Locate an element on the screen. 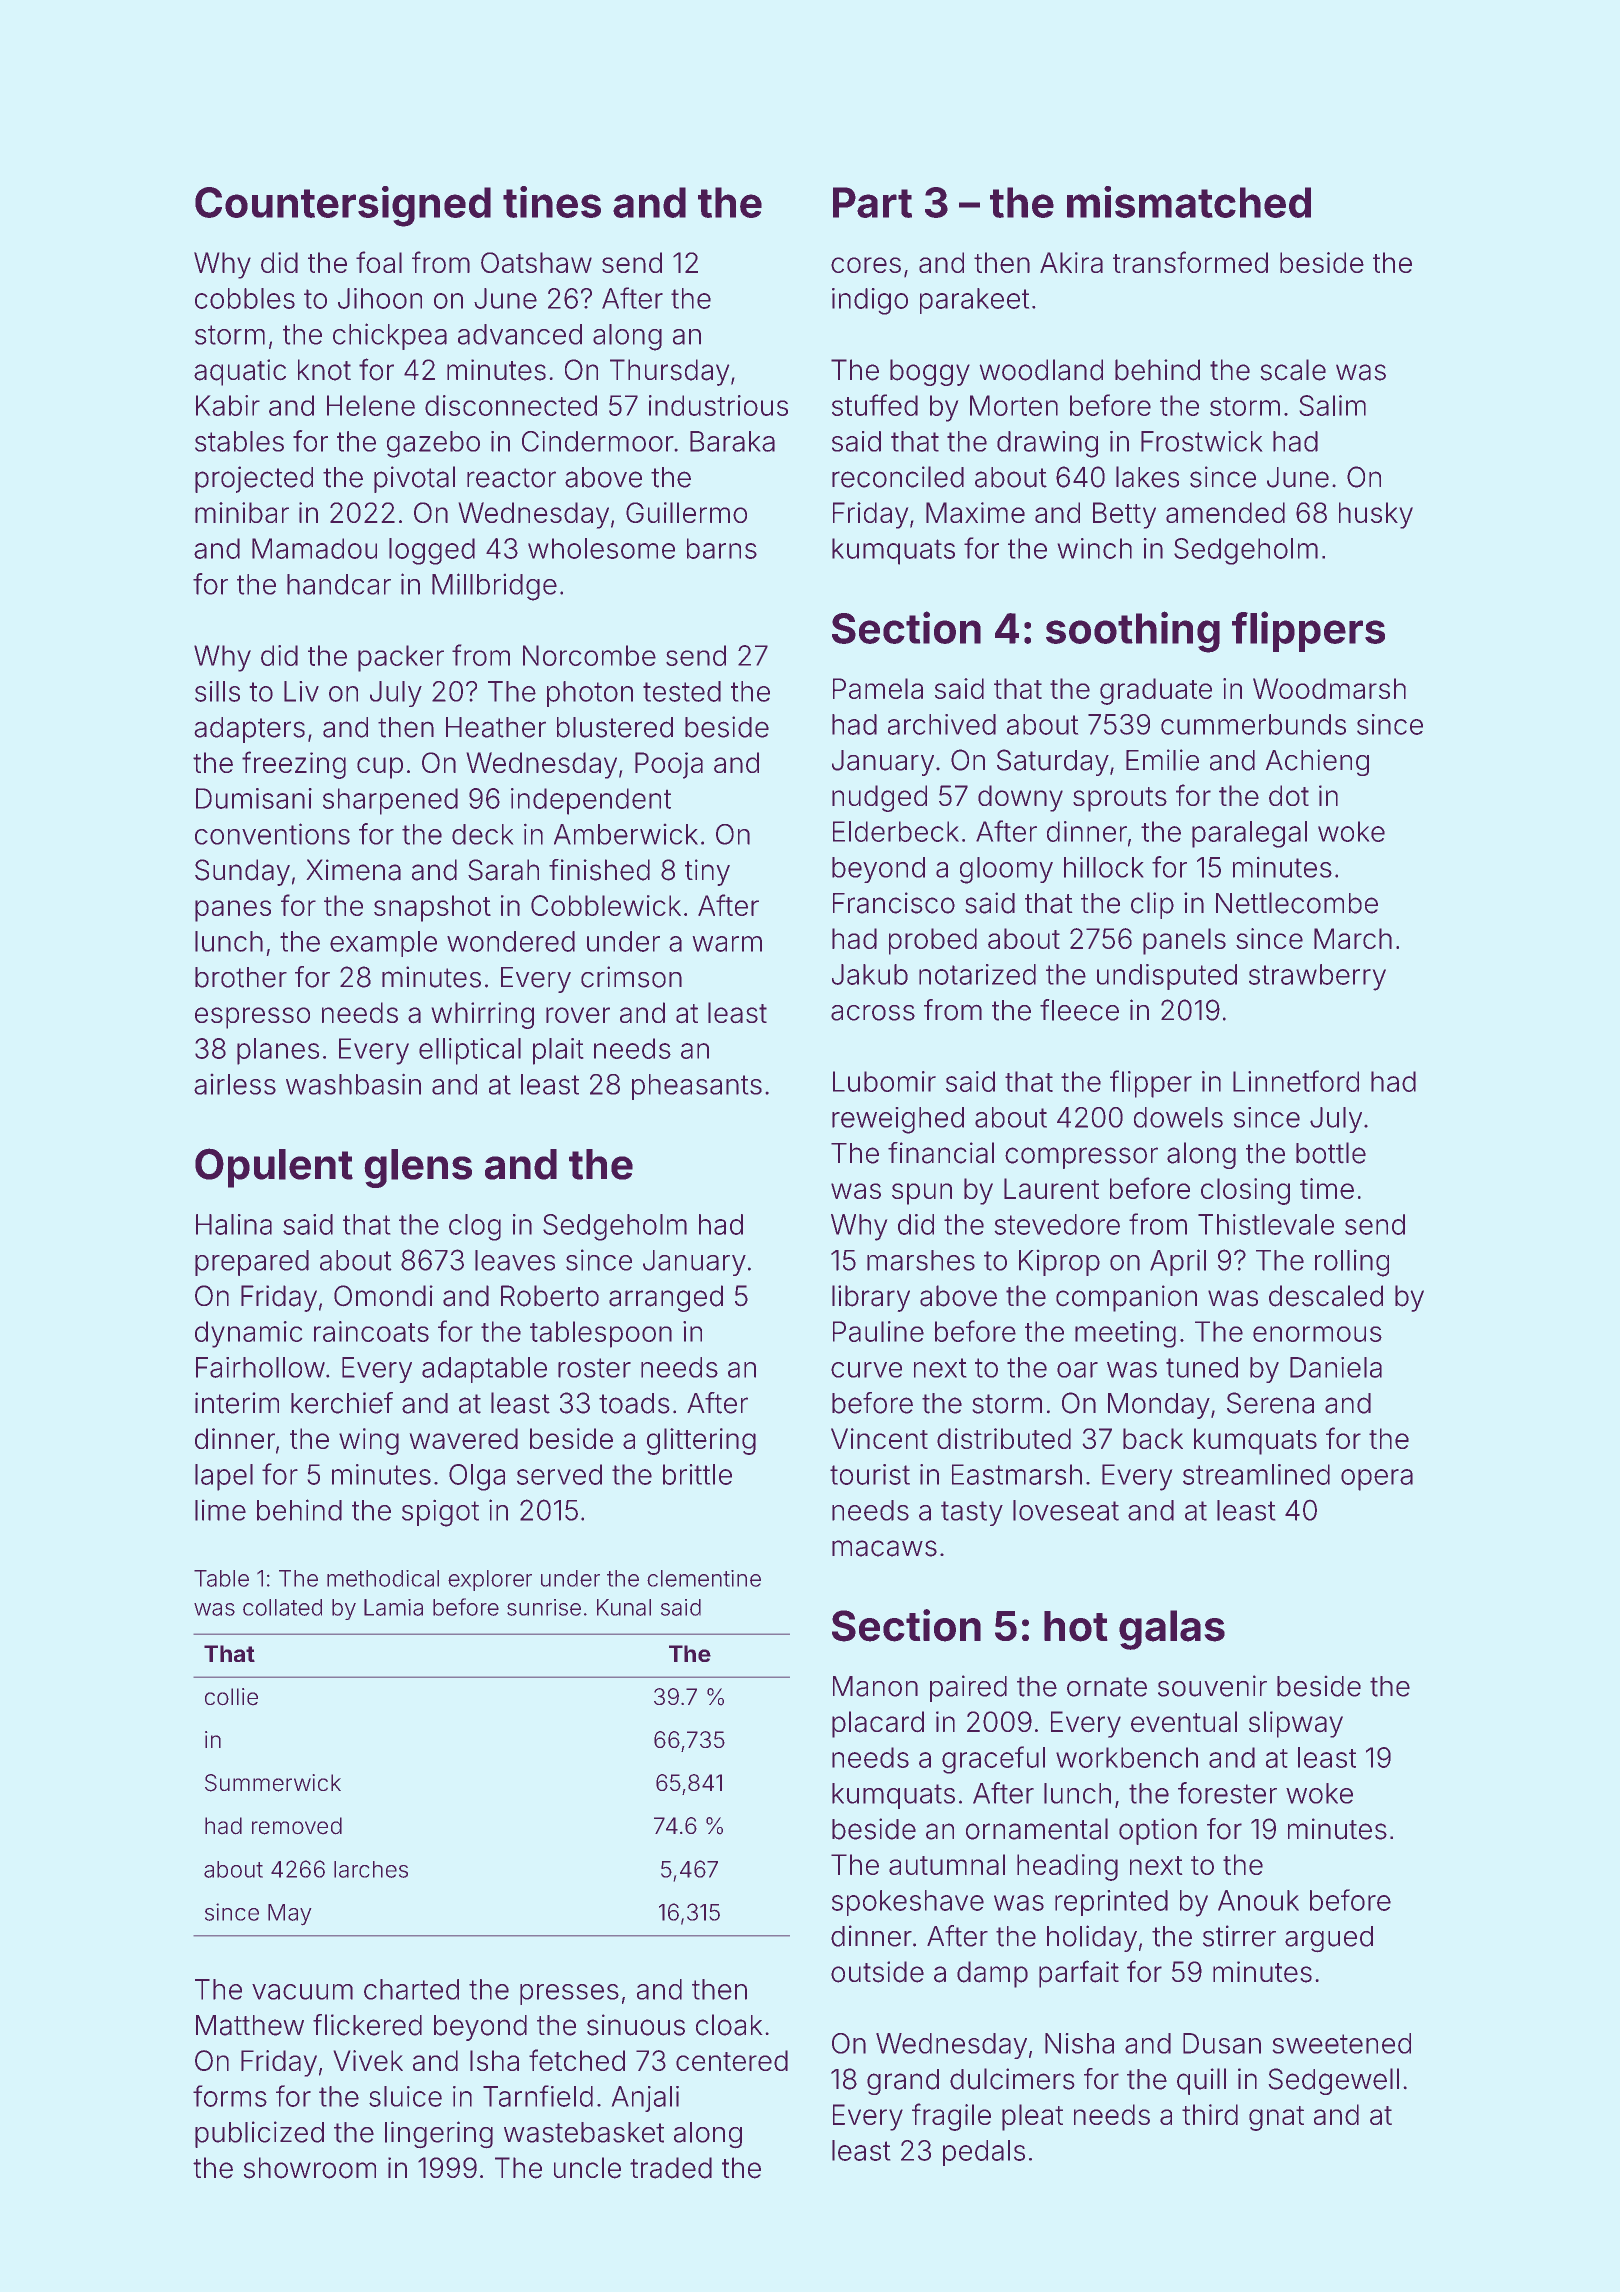 The image size is (1620, 2292). Daniela is located at coordinates (1336, 1367).
